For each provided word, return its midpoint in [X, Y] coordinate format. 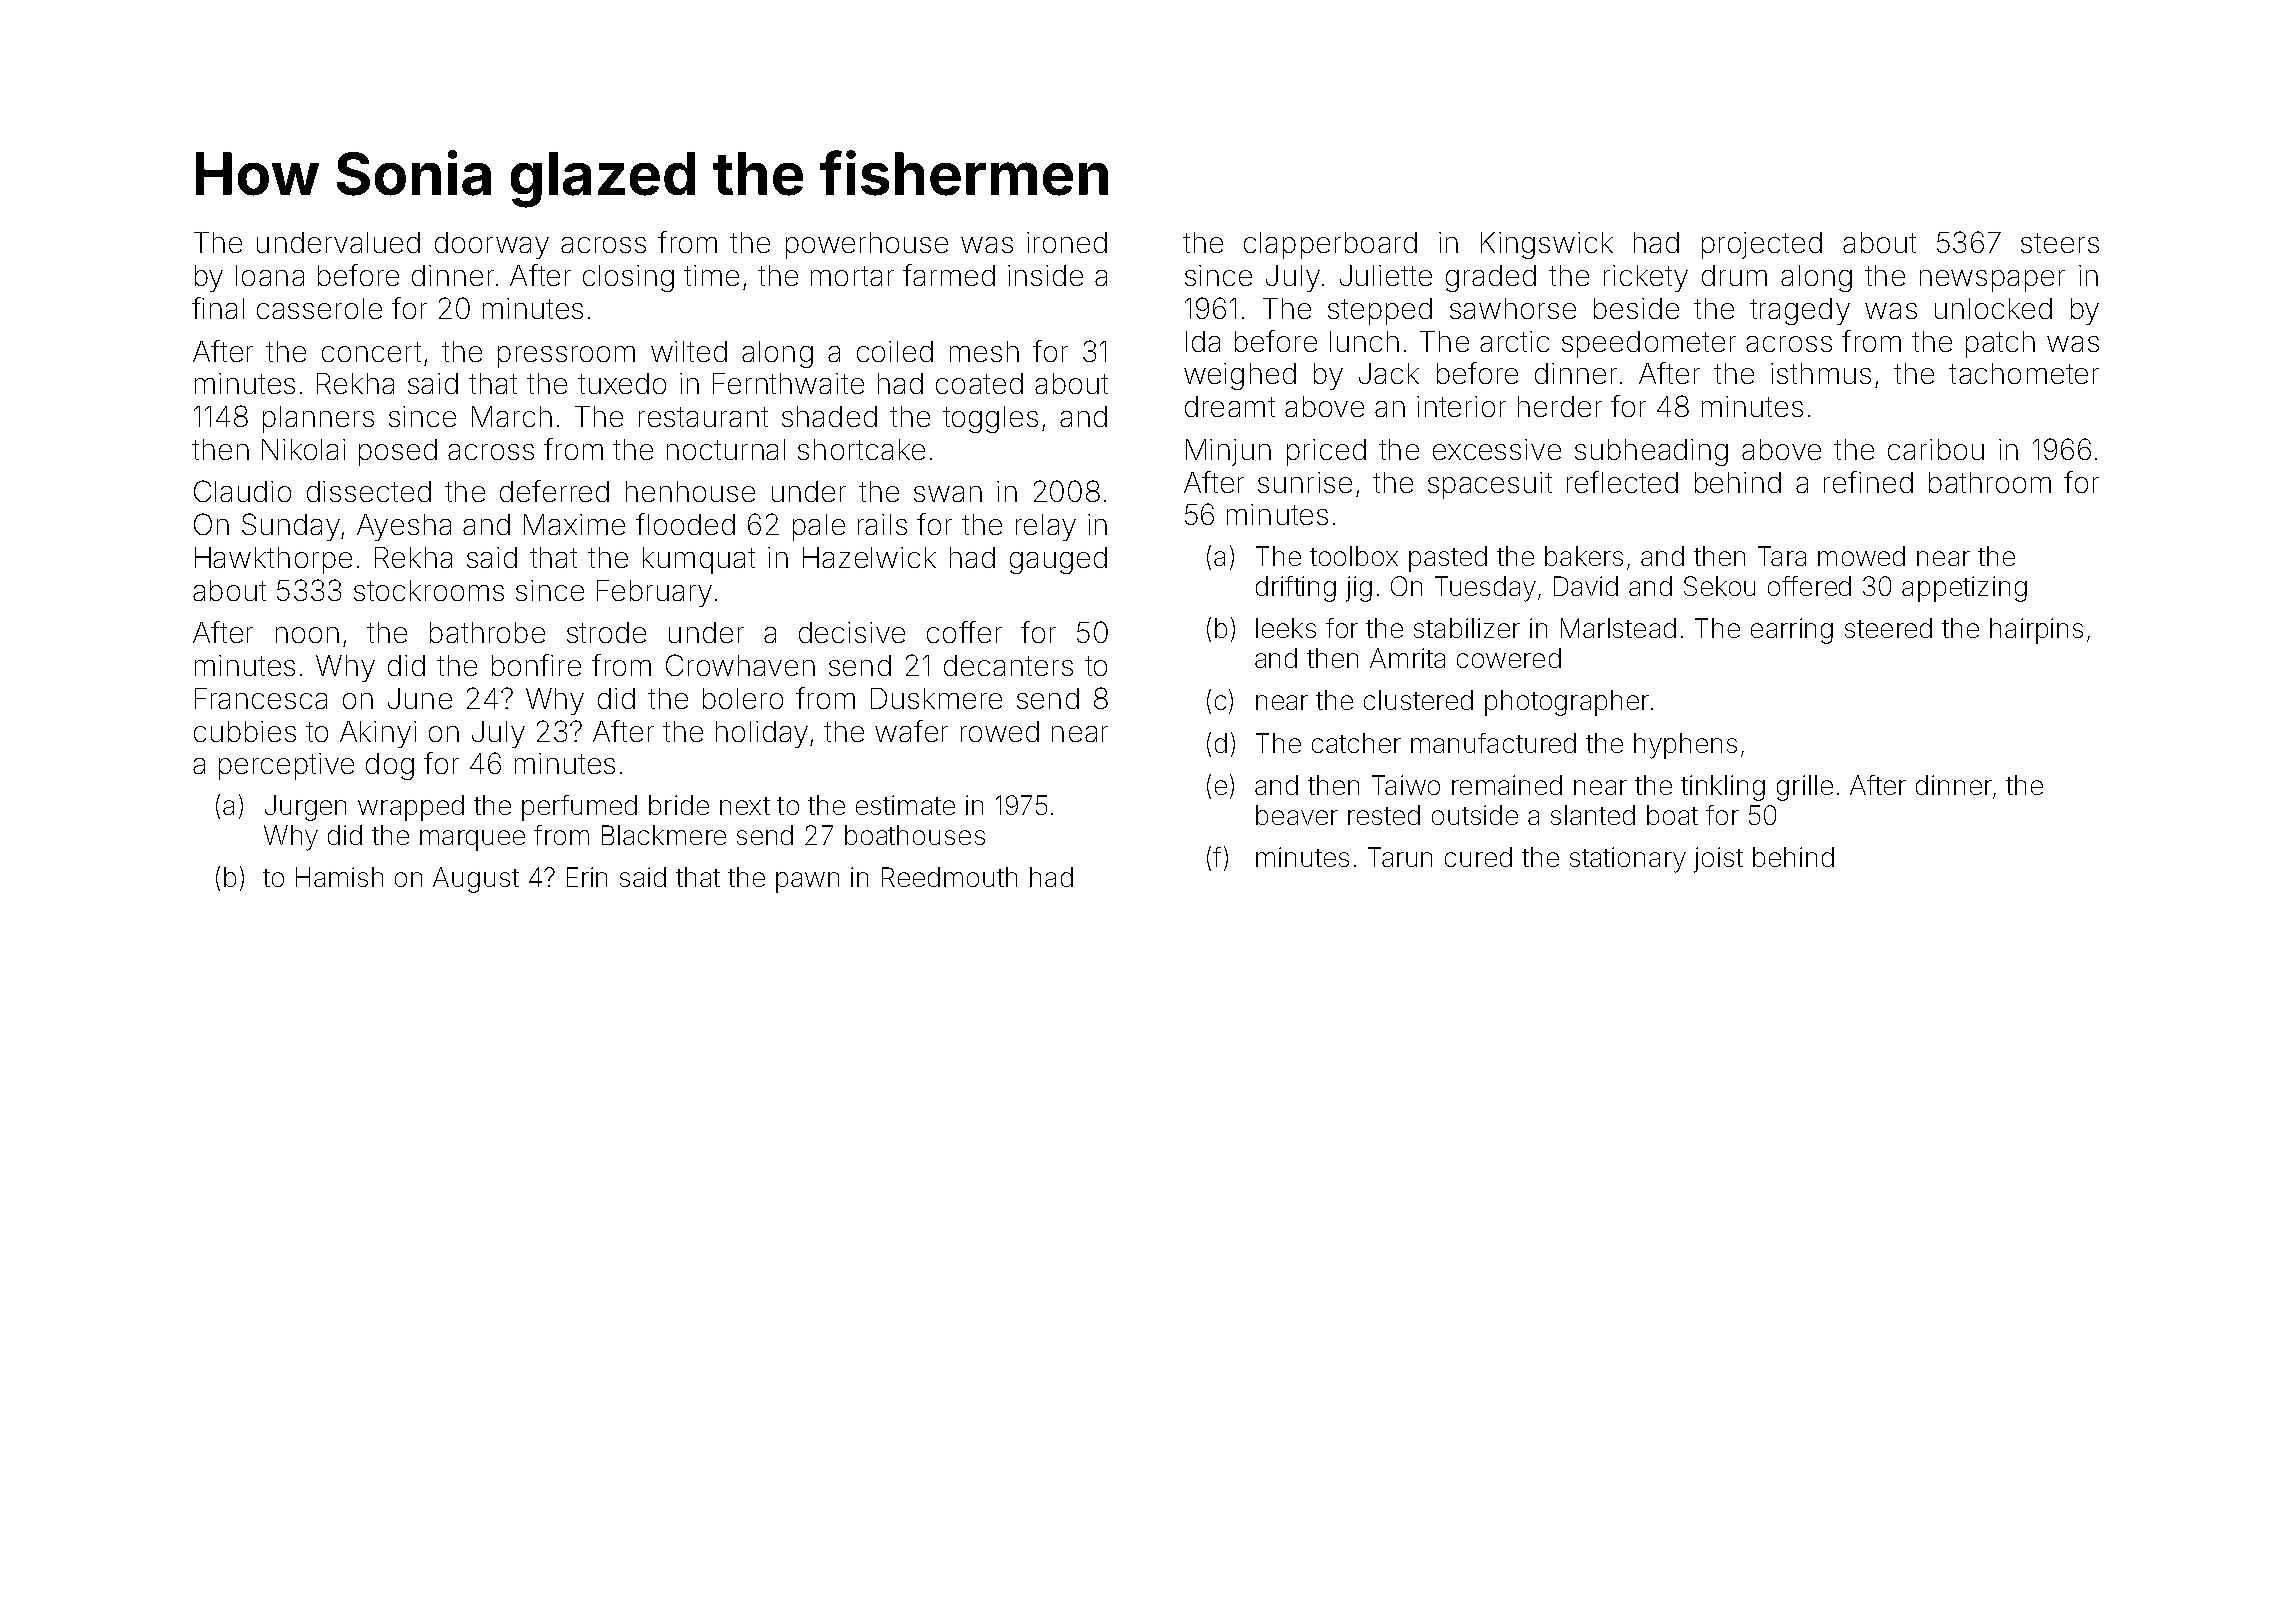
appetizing [1964, 589]
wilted [689, 351]
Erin [587, 877]
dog [390, 766]
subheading [1651, 452]
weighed [1240, 376]
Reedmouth [949, 877]
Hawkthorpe [273, 560]
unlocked [1993, 308]
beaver [1297, 815]
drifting [1296, 589]
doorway [492, 245]
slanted [1593, 815]
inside [1045, 275]
